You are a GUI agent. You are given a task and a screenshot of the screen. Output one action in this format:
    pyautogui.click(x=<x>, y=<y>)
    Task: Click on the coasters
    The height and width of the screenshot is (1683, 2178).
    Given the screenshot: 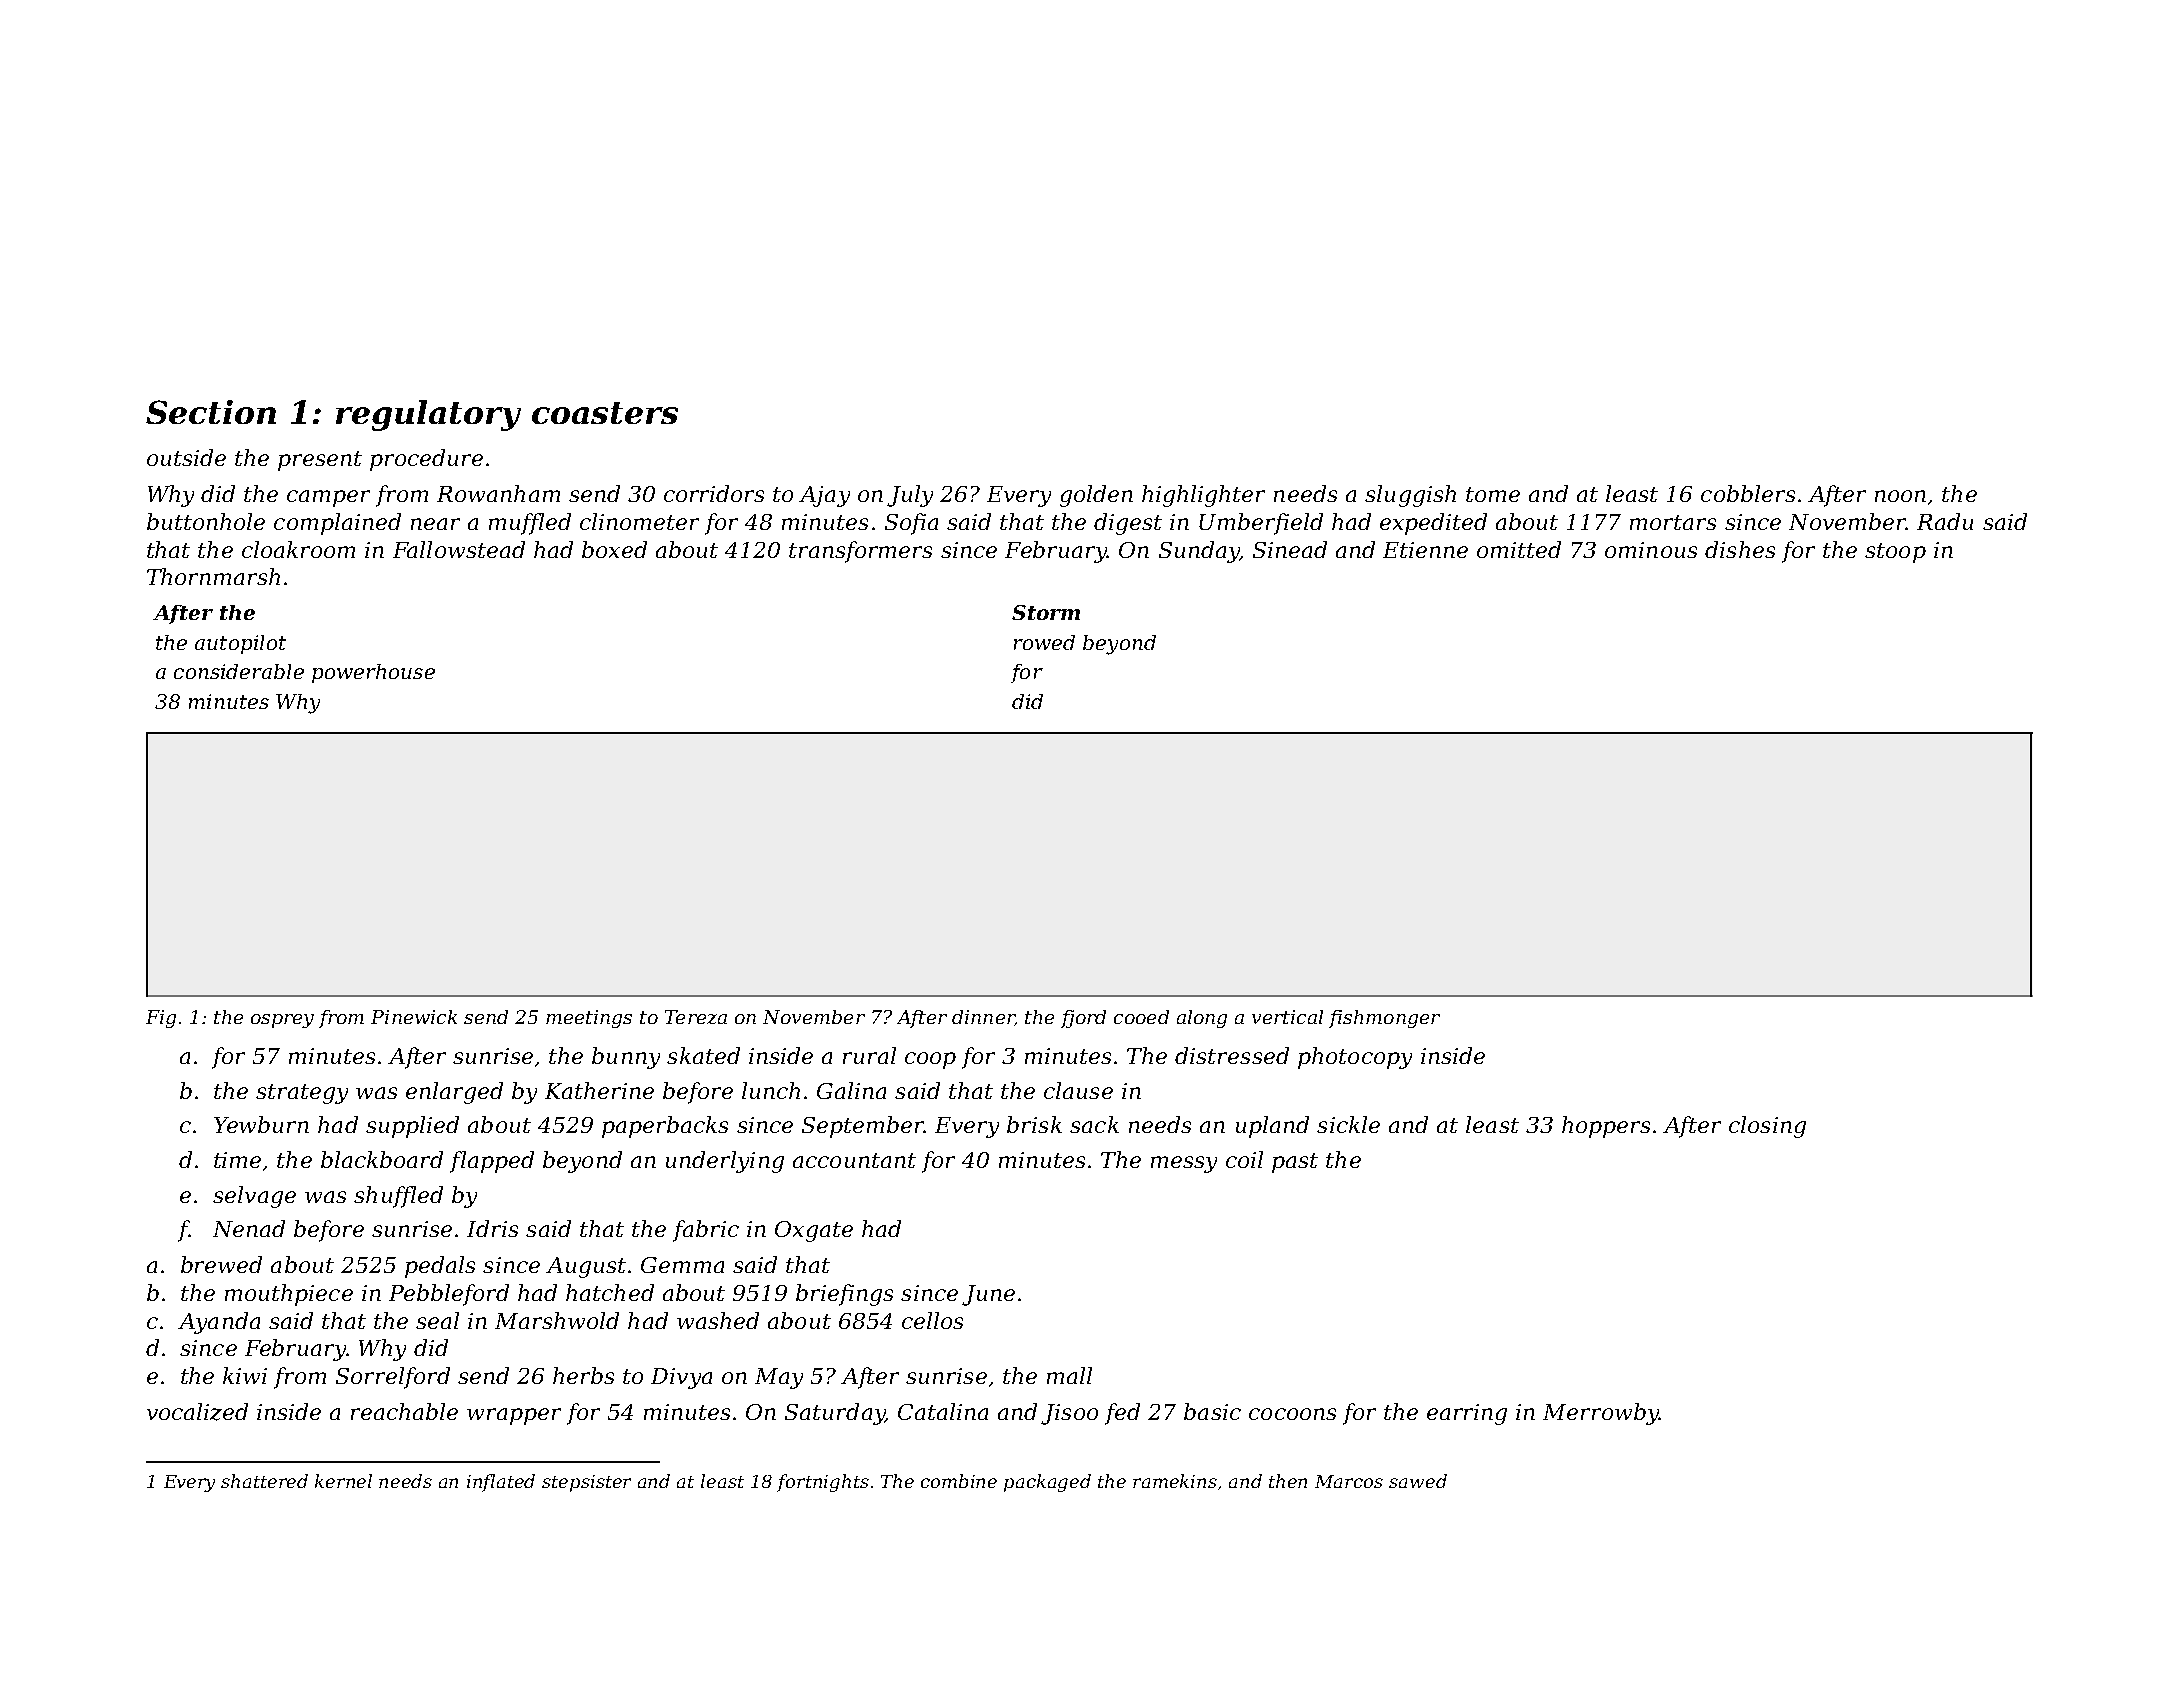 What is the action you would take?
    pyautogui.click(x=605, y=413)
